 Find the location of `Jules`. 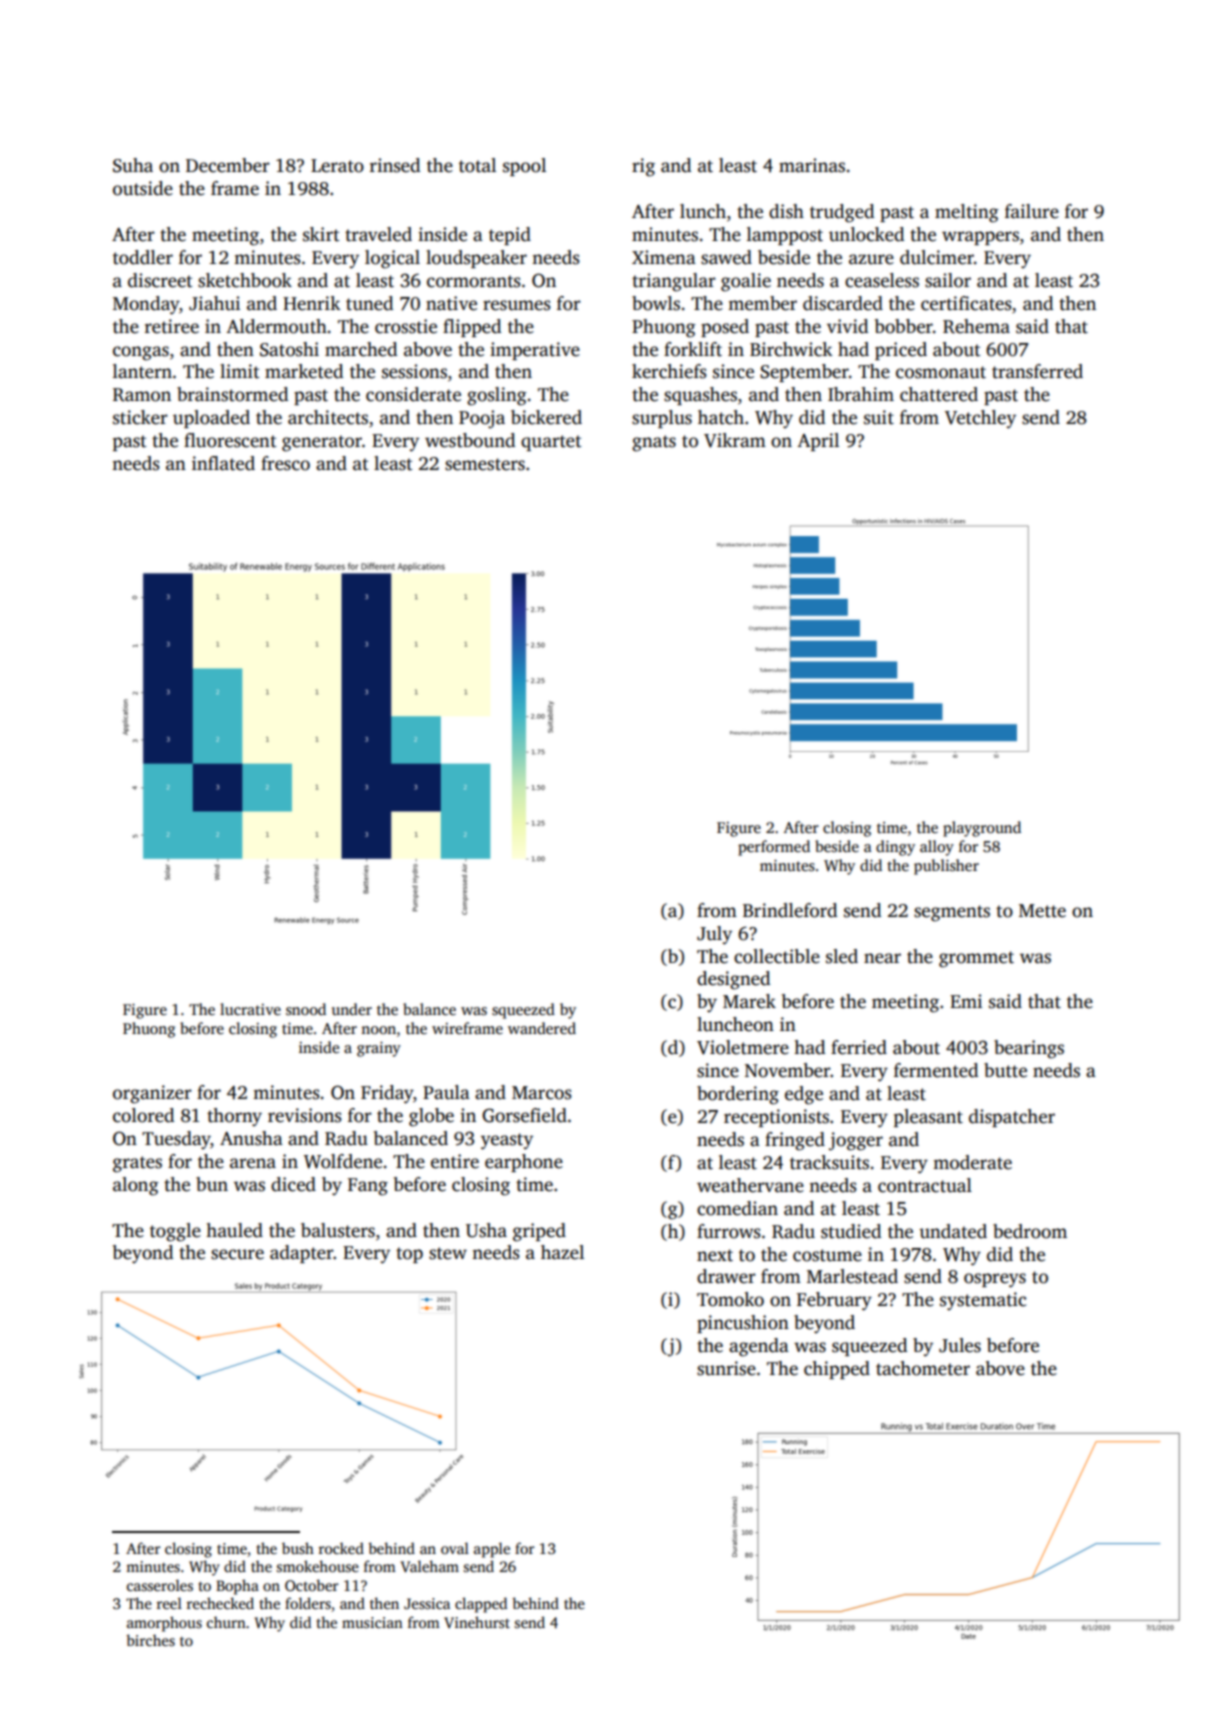

Jules is located at coordinates (960, 1345).
